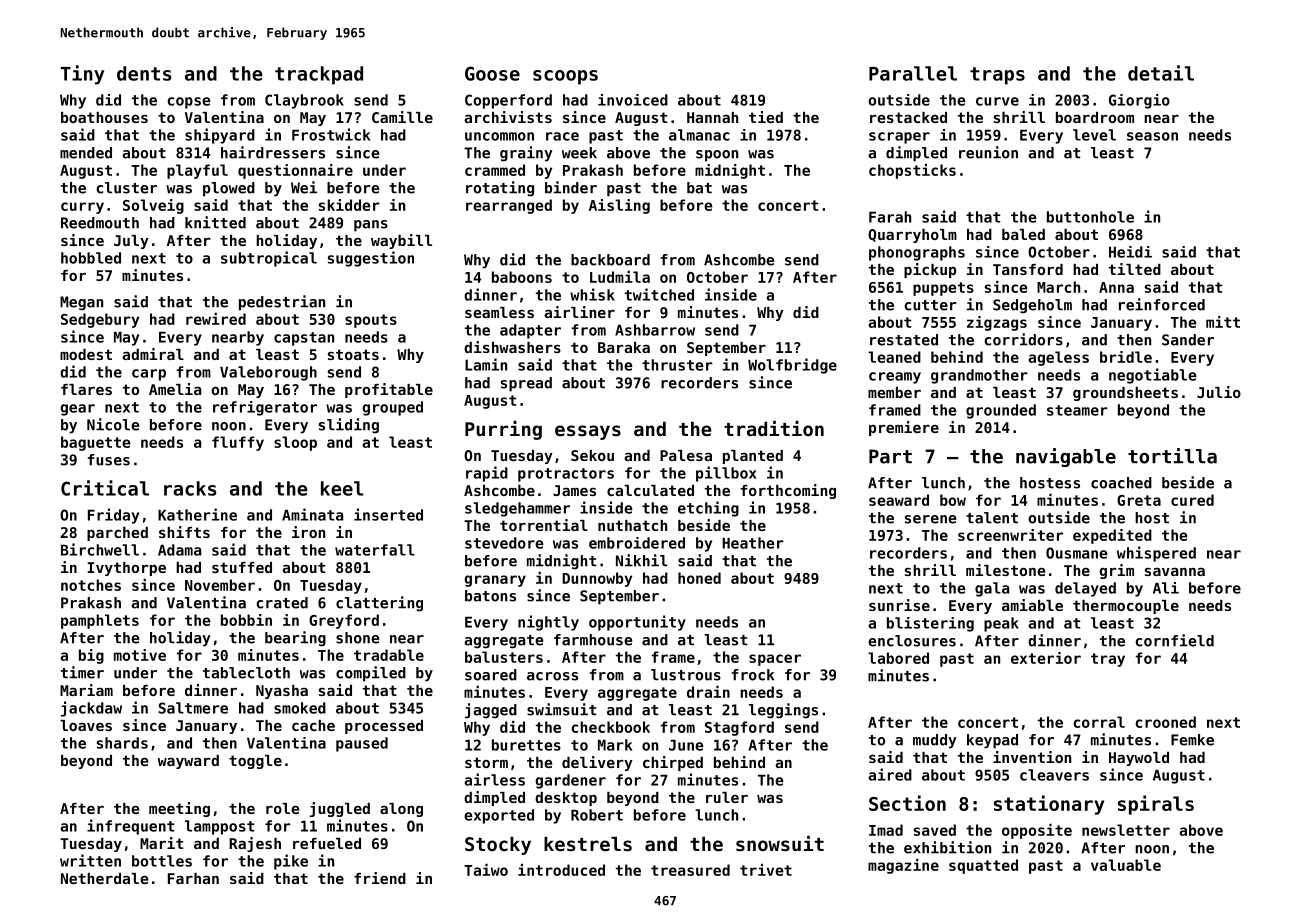  I want to click on opposite, so click(1037, 831).
